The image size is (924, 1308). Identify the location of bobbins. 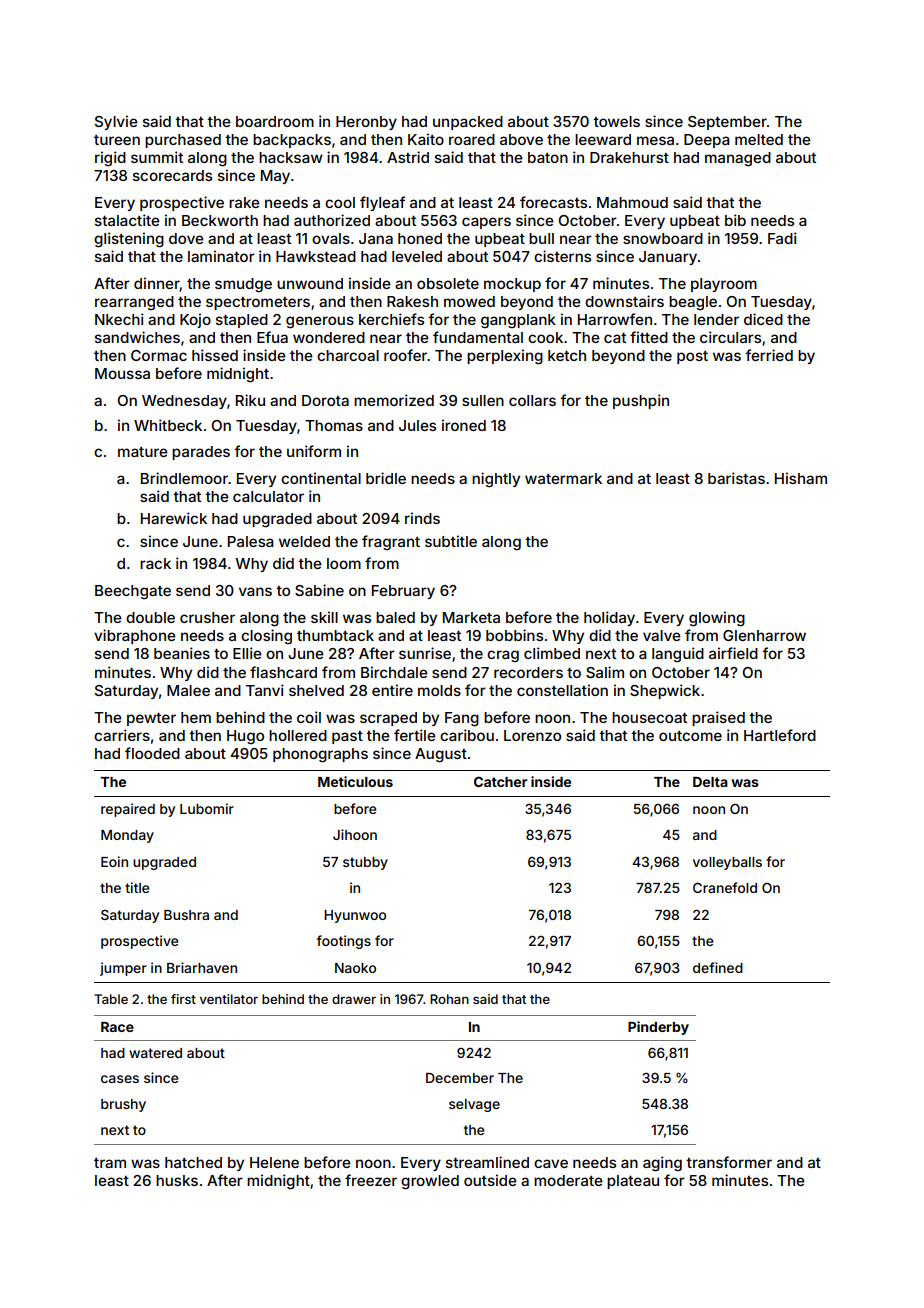
(514, 635).
